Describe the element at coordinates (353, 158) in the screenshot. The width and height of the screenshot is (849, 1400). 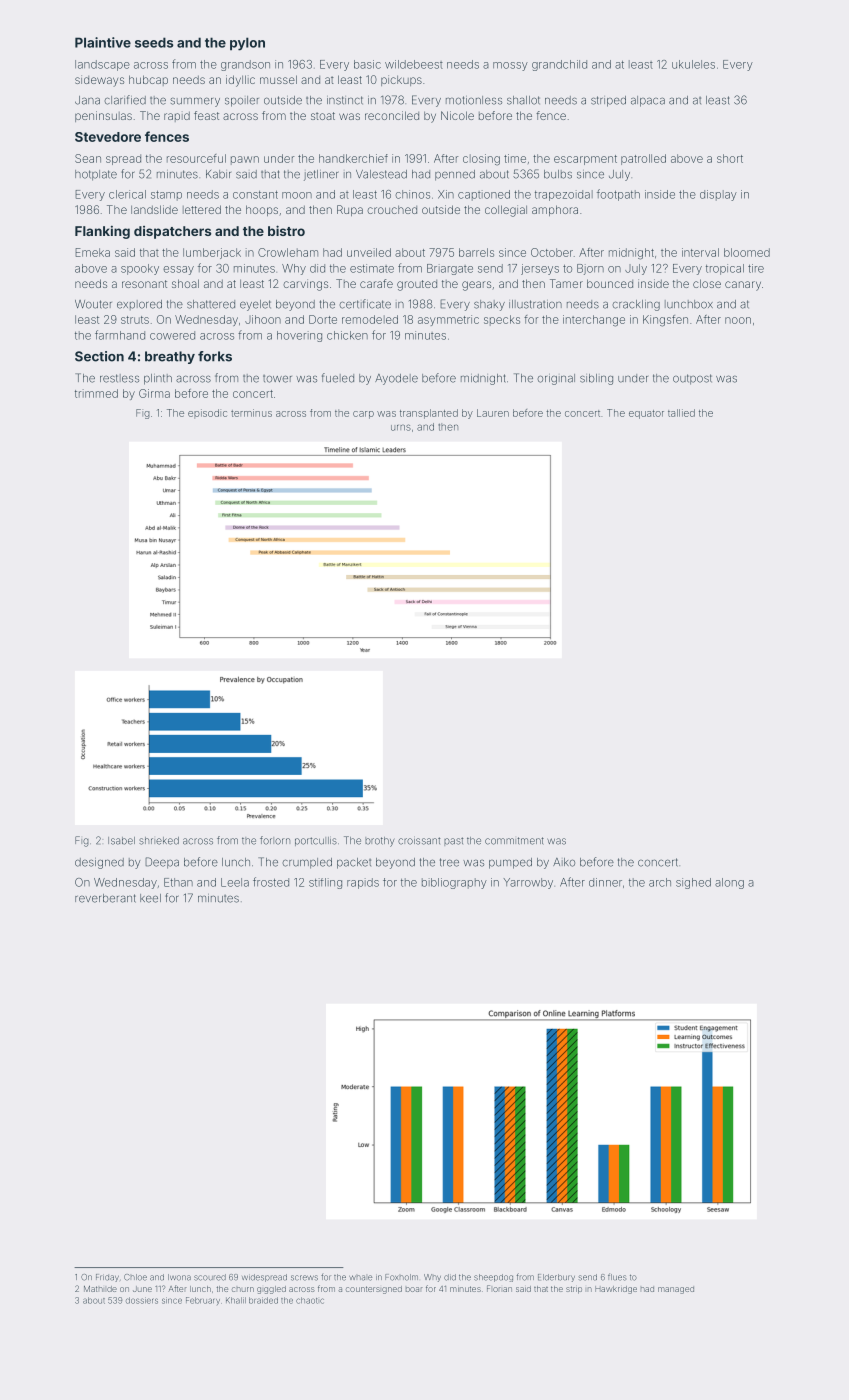
I see `handkerchief` at that location.
